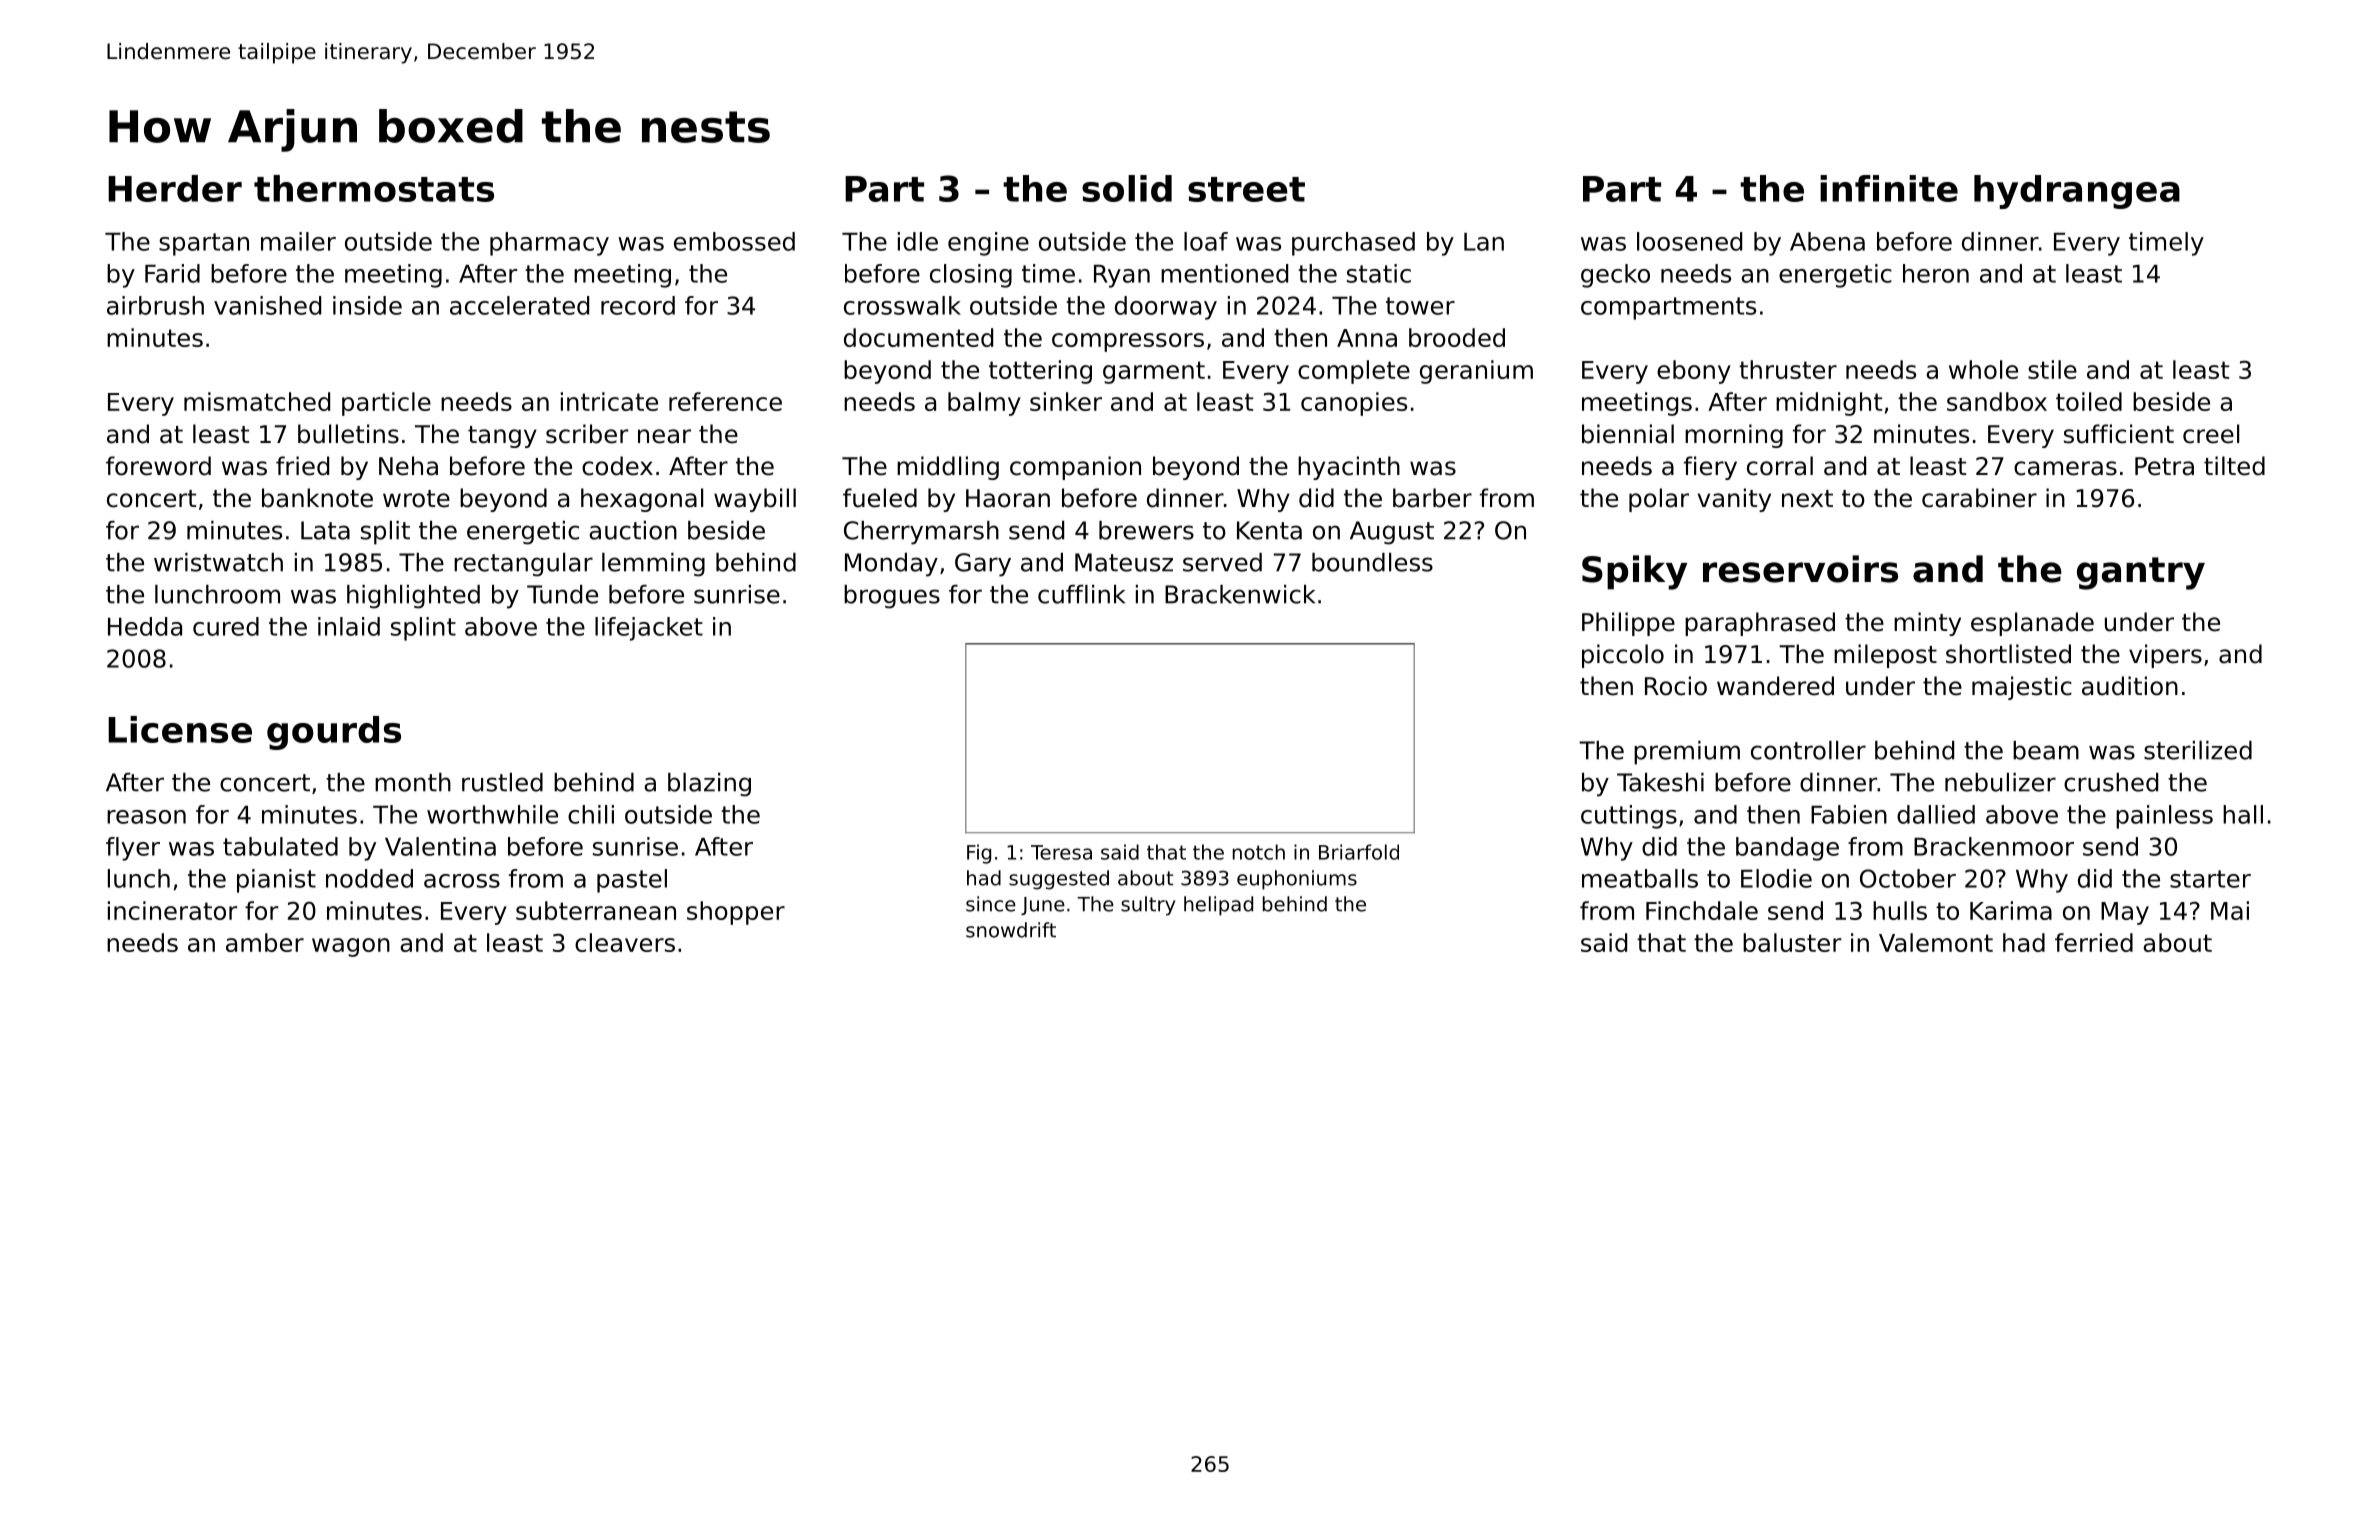  Describe the element at coordinates (1349, 468) in the image. I see `hyacinth` at that location.
